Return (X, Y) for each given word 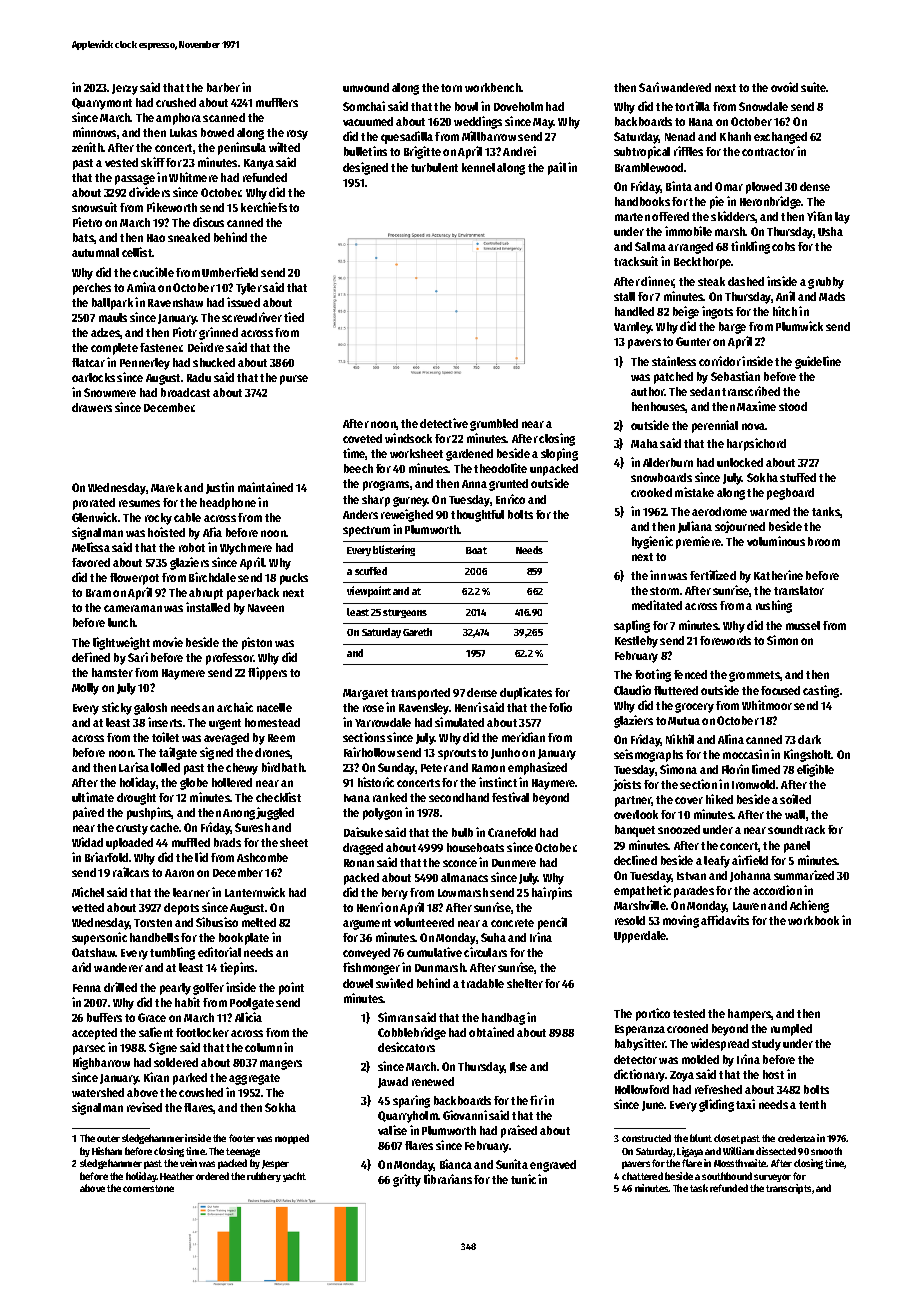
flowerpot (134, 579)
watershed (98, 1092)
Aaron (179, 873)
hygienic (652, 542)
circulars (485, 952)
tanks (826, 512)
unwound (366, 87)
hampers (750, 1015)
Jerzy (125, 89)
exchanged (780, 138)
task (699, 1188)
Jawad (393, 1082)
